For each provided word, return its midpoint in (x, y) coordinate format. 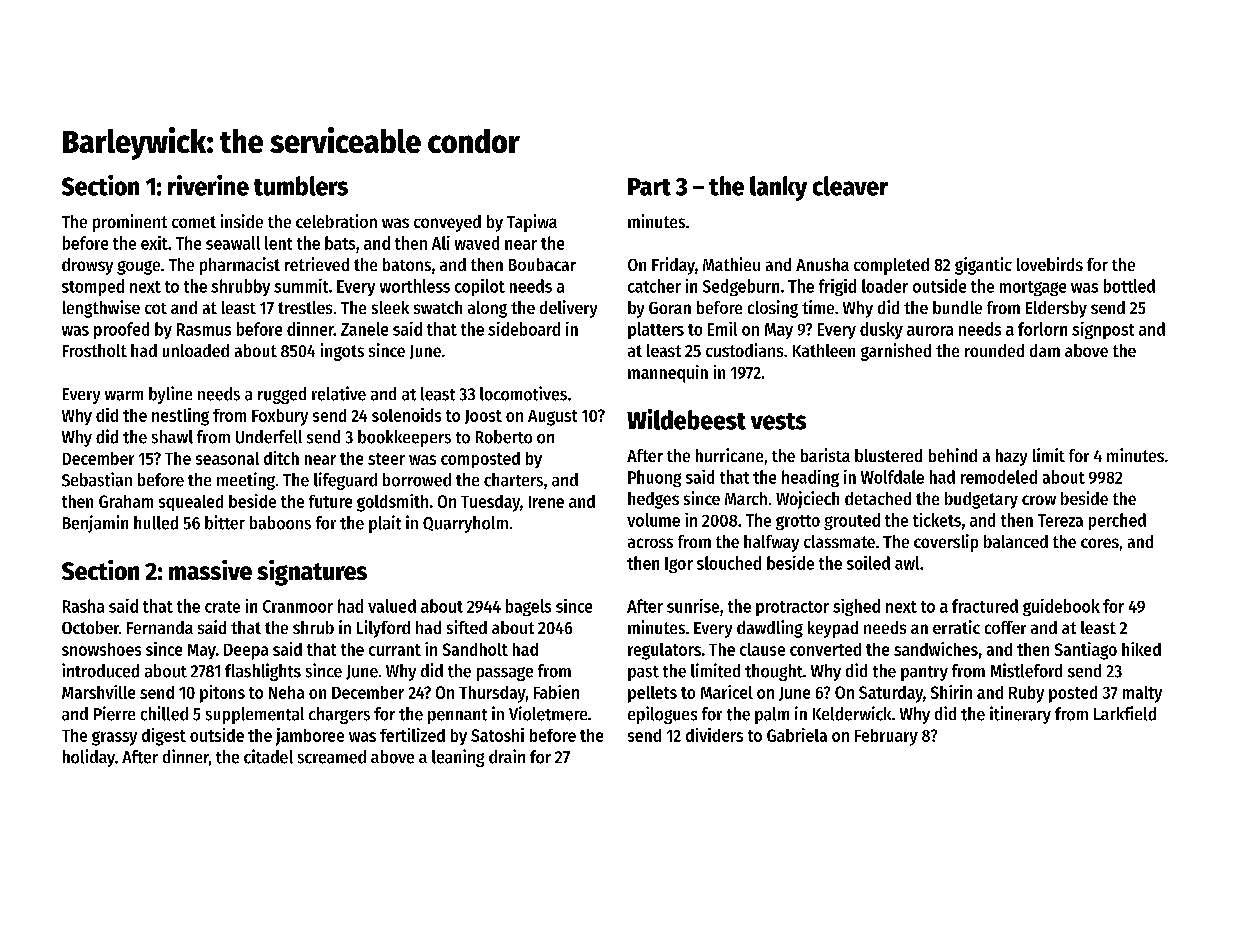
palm (772, 715)
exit (154, 243)
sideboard (524, 329)
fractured (985, 606)
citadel (268, 756)
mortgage (1033, 288)
